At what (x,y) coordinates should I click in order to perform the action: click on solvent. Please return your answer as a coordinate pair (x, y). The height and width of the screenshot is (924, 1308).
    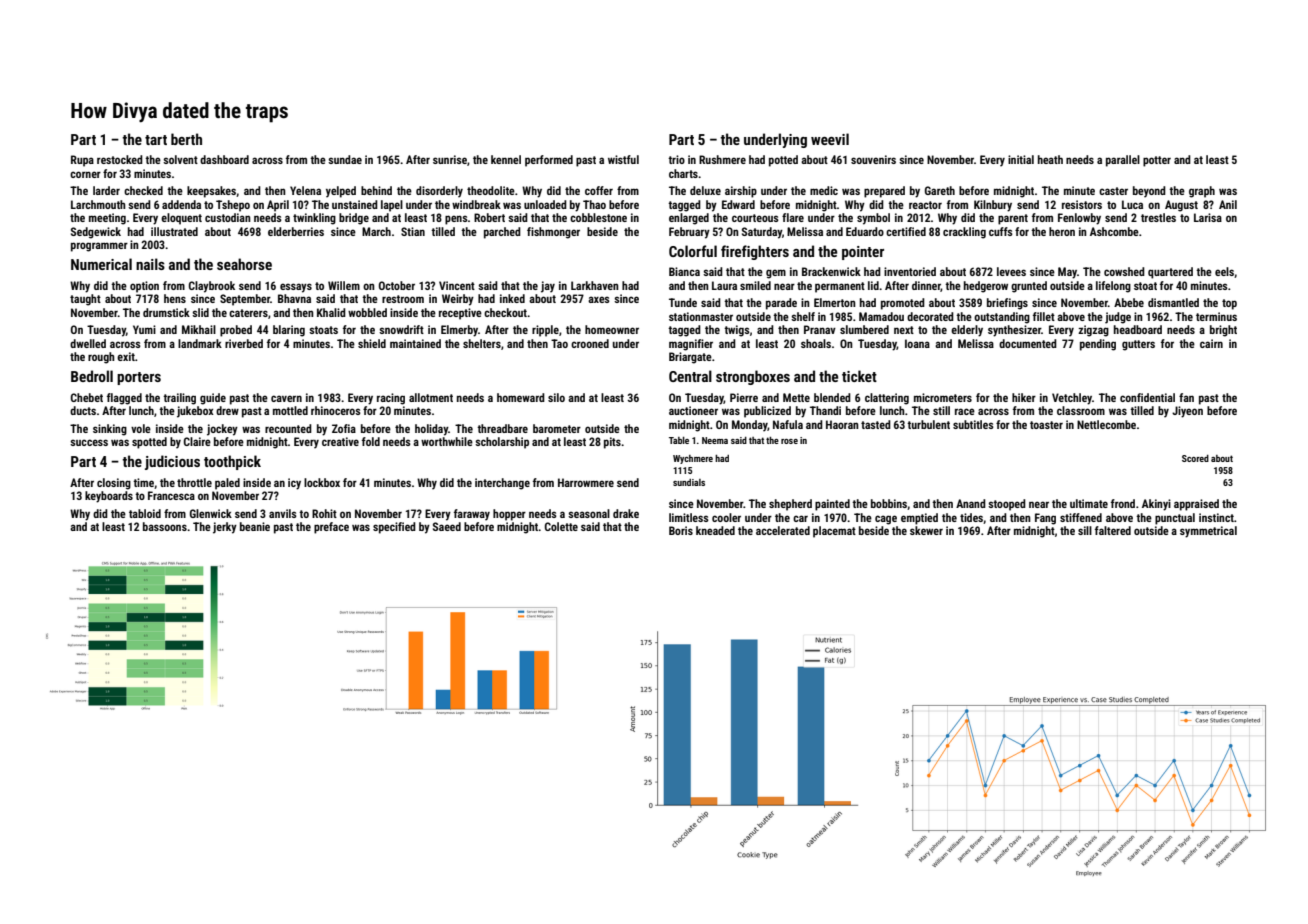
    Looking at the image, I should click on (180, 159).
